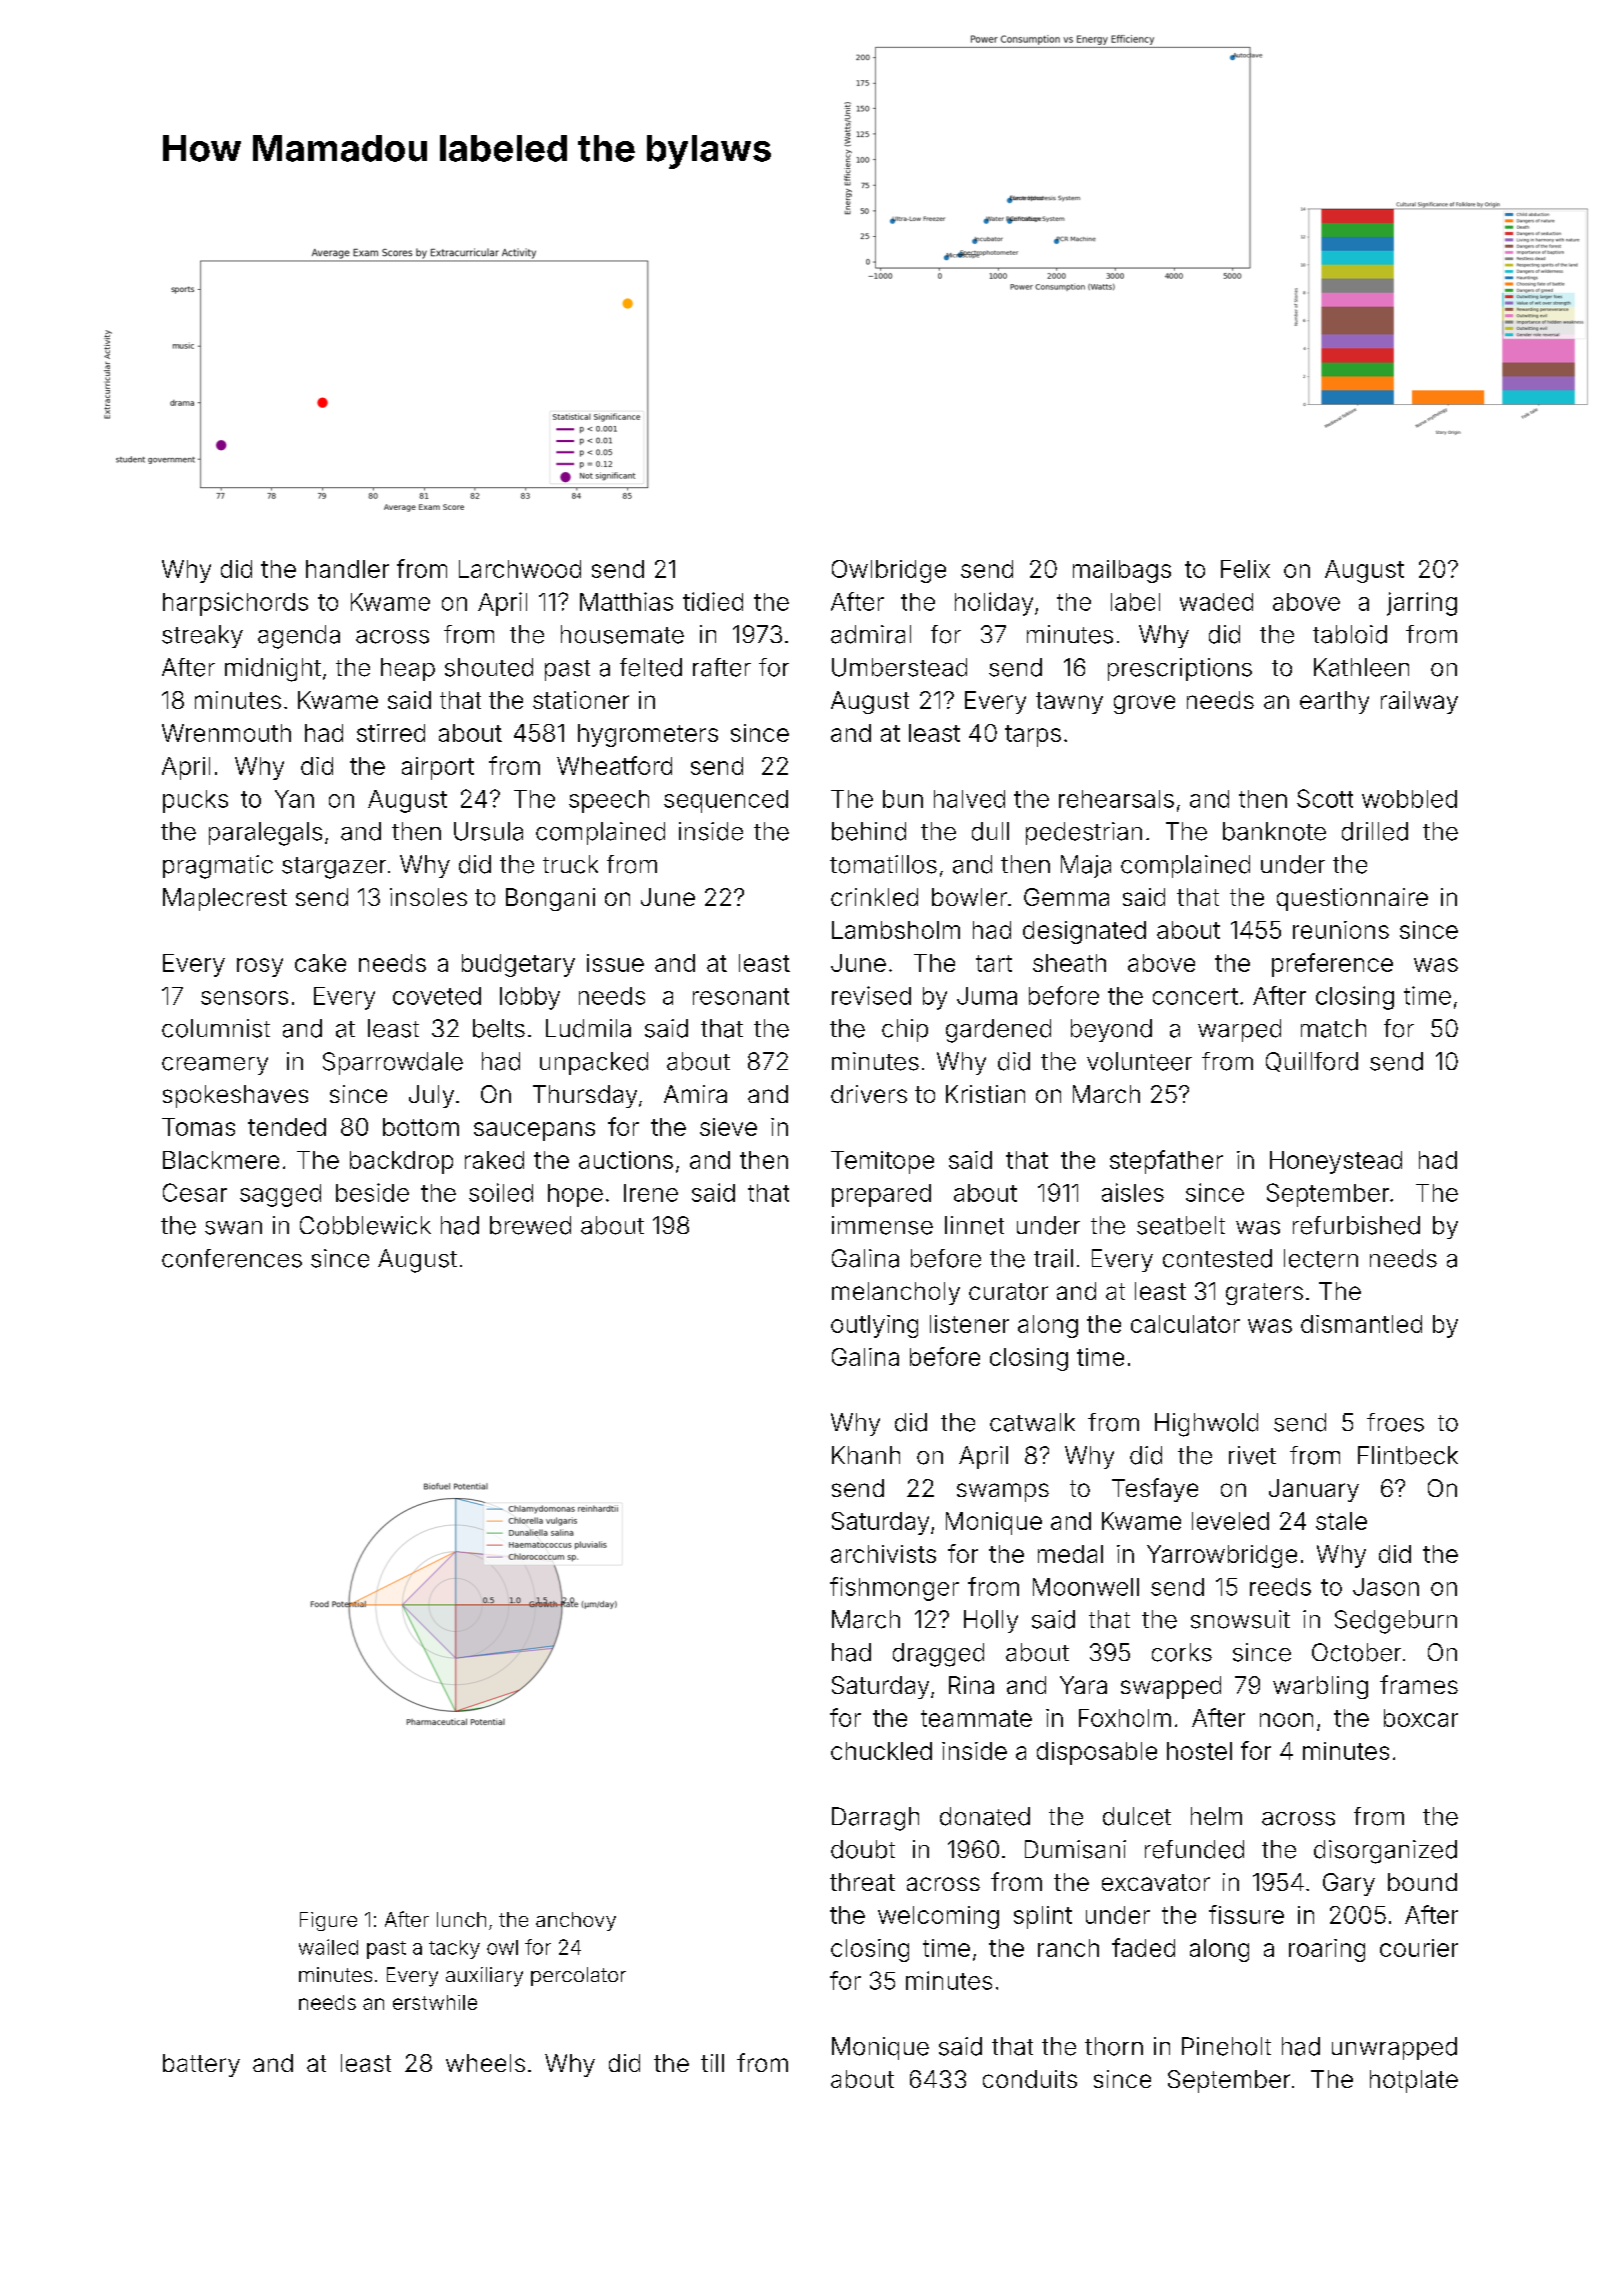  What do you see at coordinates (530, 1225) in the document?
I see `brewed` at bounding box center [530, 1225].
